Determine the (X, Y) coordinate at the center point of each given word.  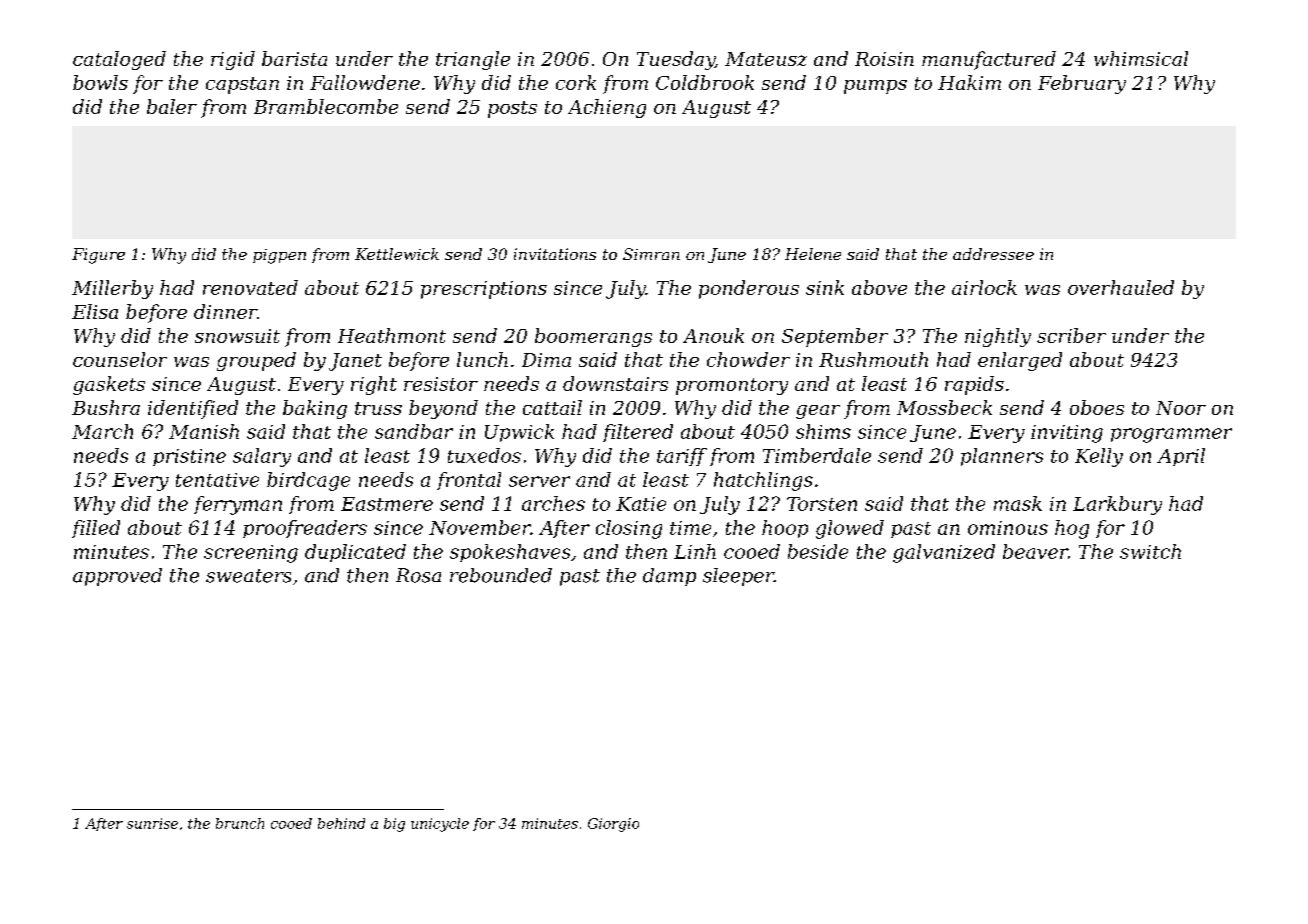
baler (172, 106)
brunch (240, 823)
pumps (875, 87)
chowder (748, 359)
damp (669, 577)
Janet (355, 362)
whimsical (1141, 58)
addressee (993, 254)
